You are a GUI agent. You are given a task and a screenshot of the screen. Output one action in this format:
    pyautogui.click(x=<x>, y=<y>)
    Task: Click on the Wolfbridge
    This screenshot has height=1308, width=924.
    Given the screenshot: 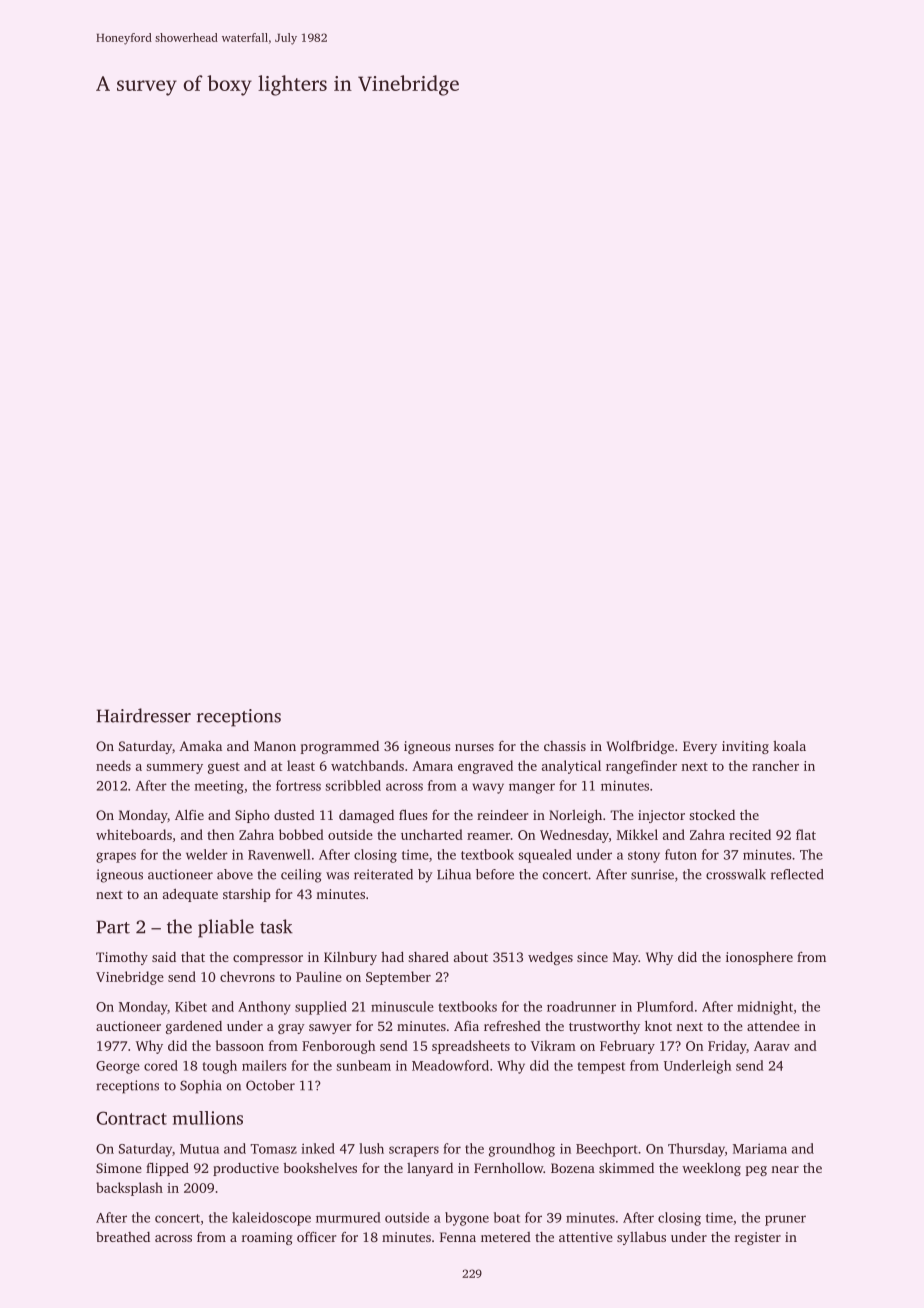 What is the action you would take?
    pyautogui.click(x=640, y=747)
